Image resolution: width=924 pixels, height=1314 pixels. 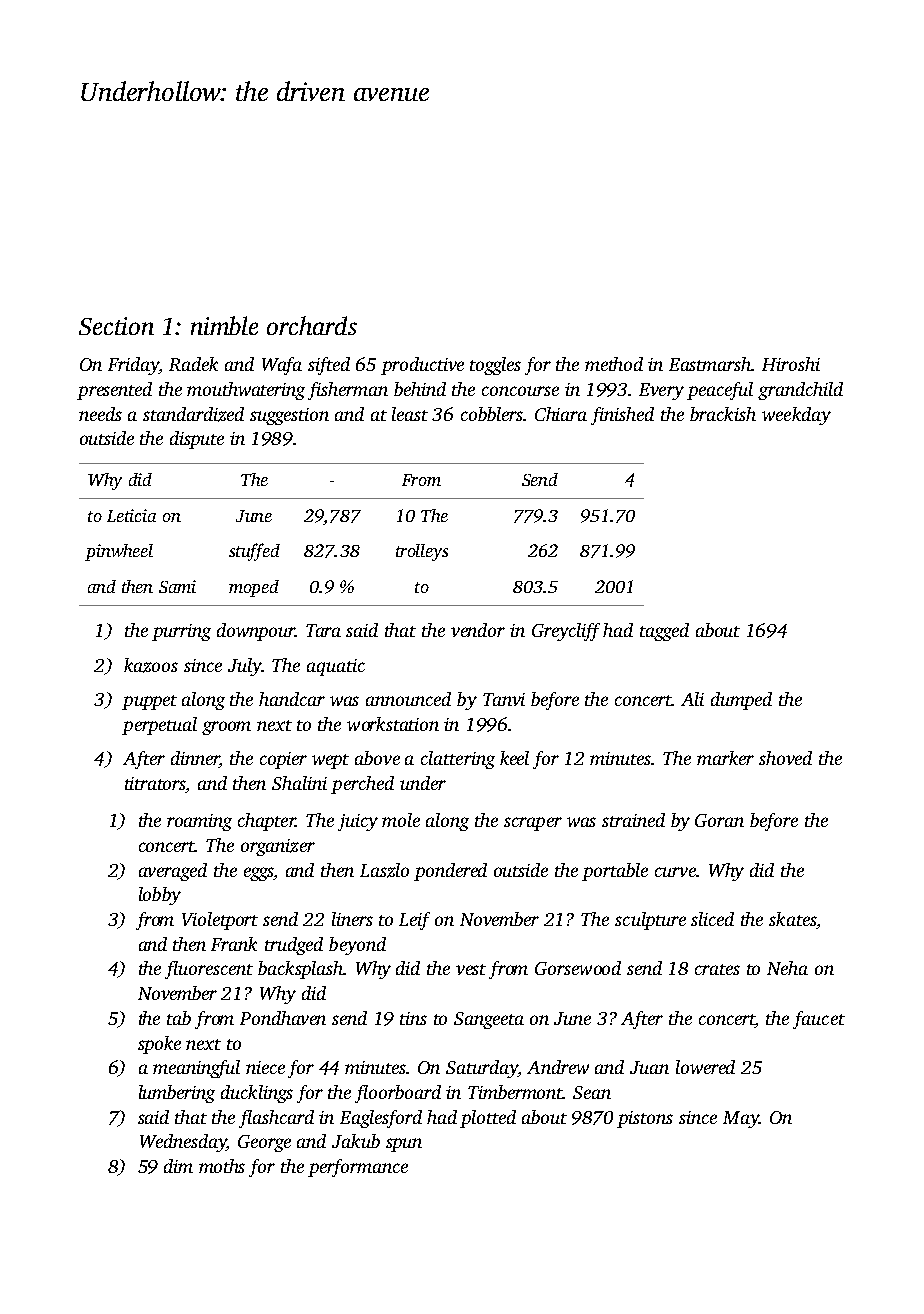 I want to click on nimble, so click(x=224, y=325).
